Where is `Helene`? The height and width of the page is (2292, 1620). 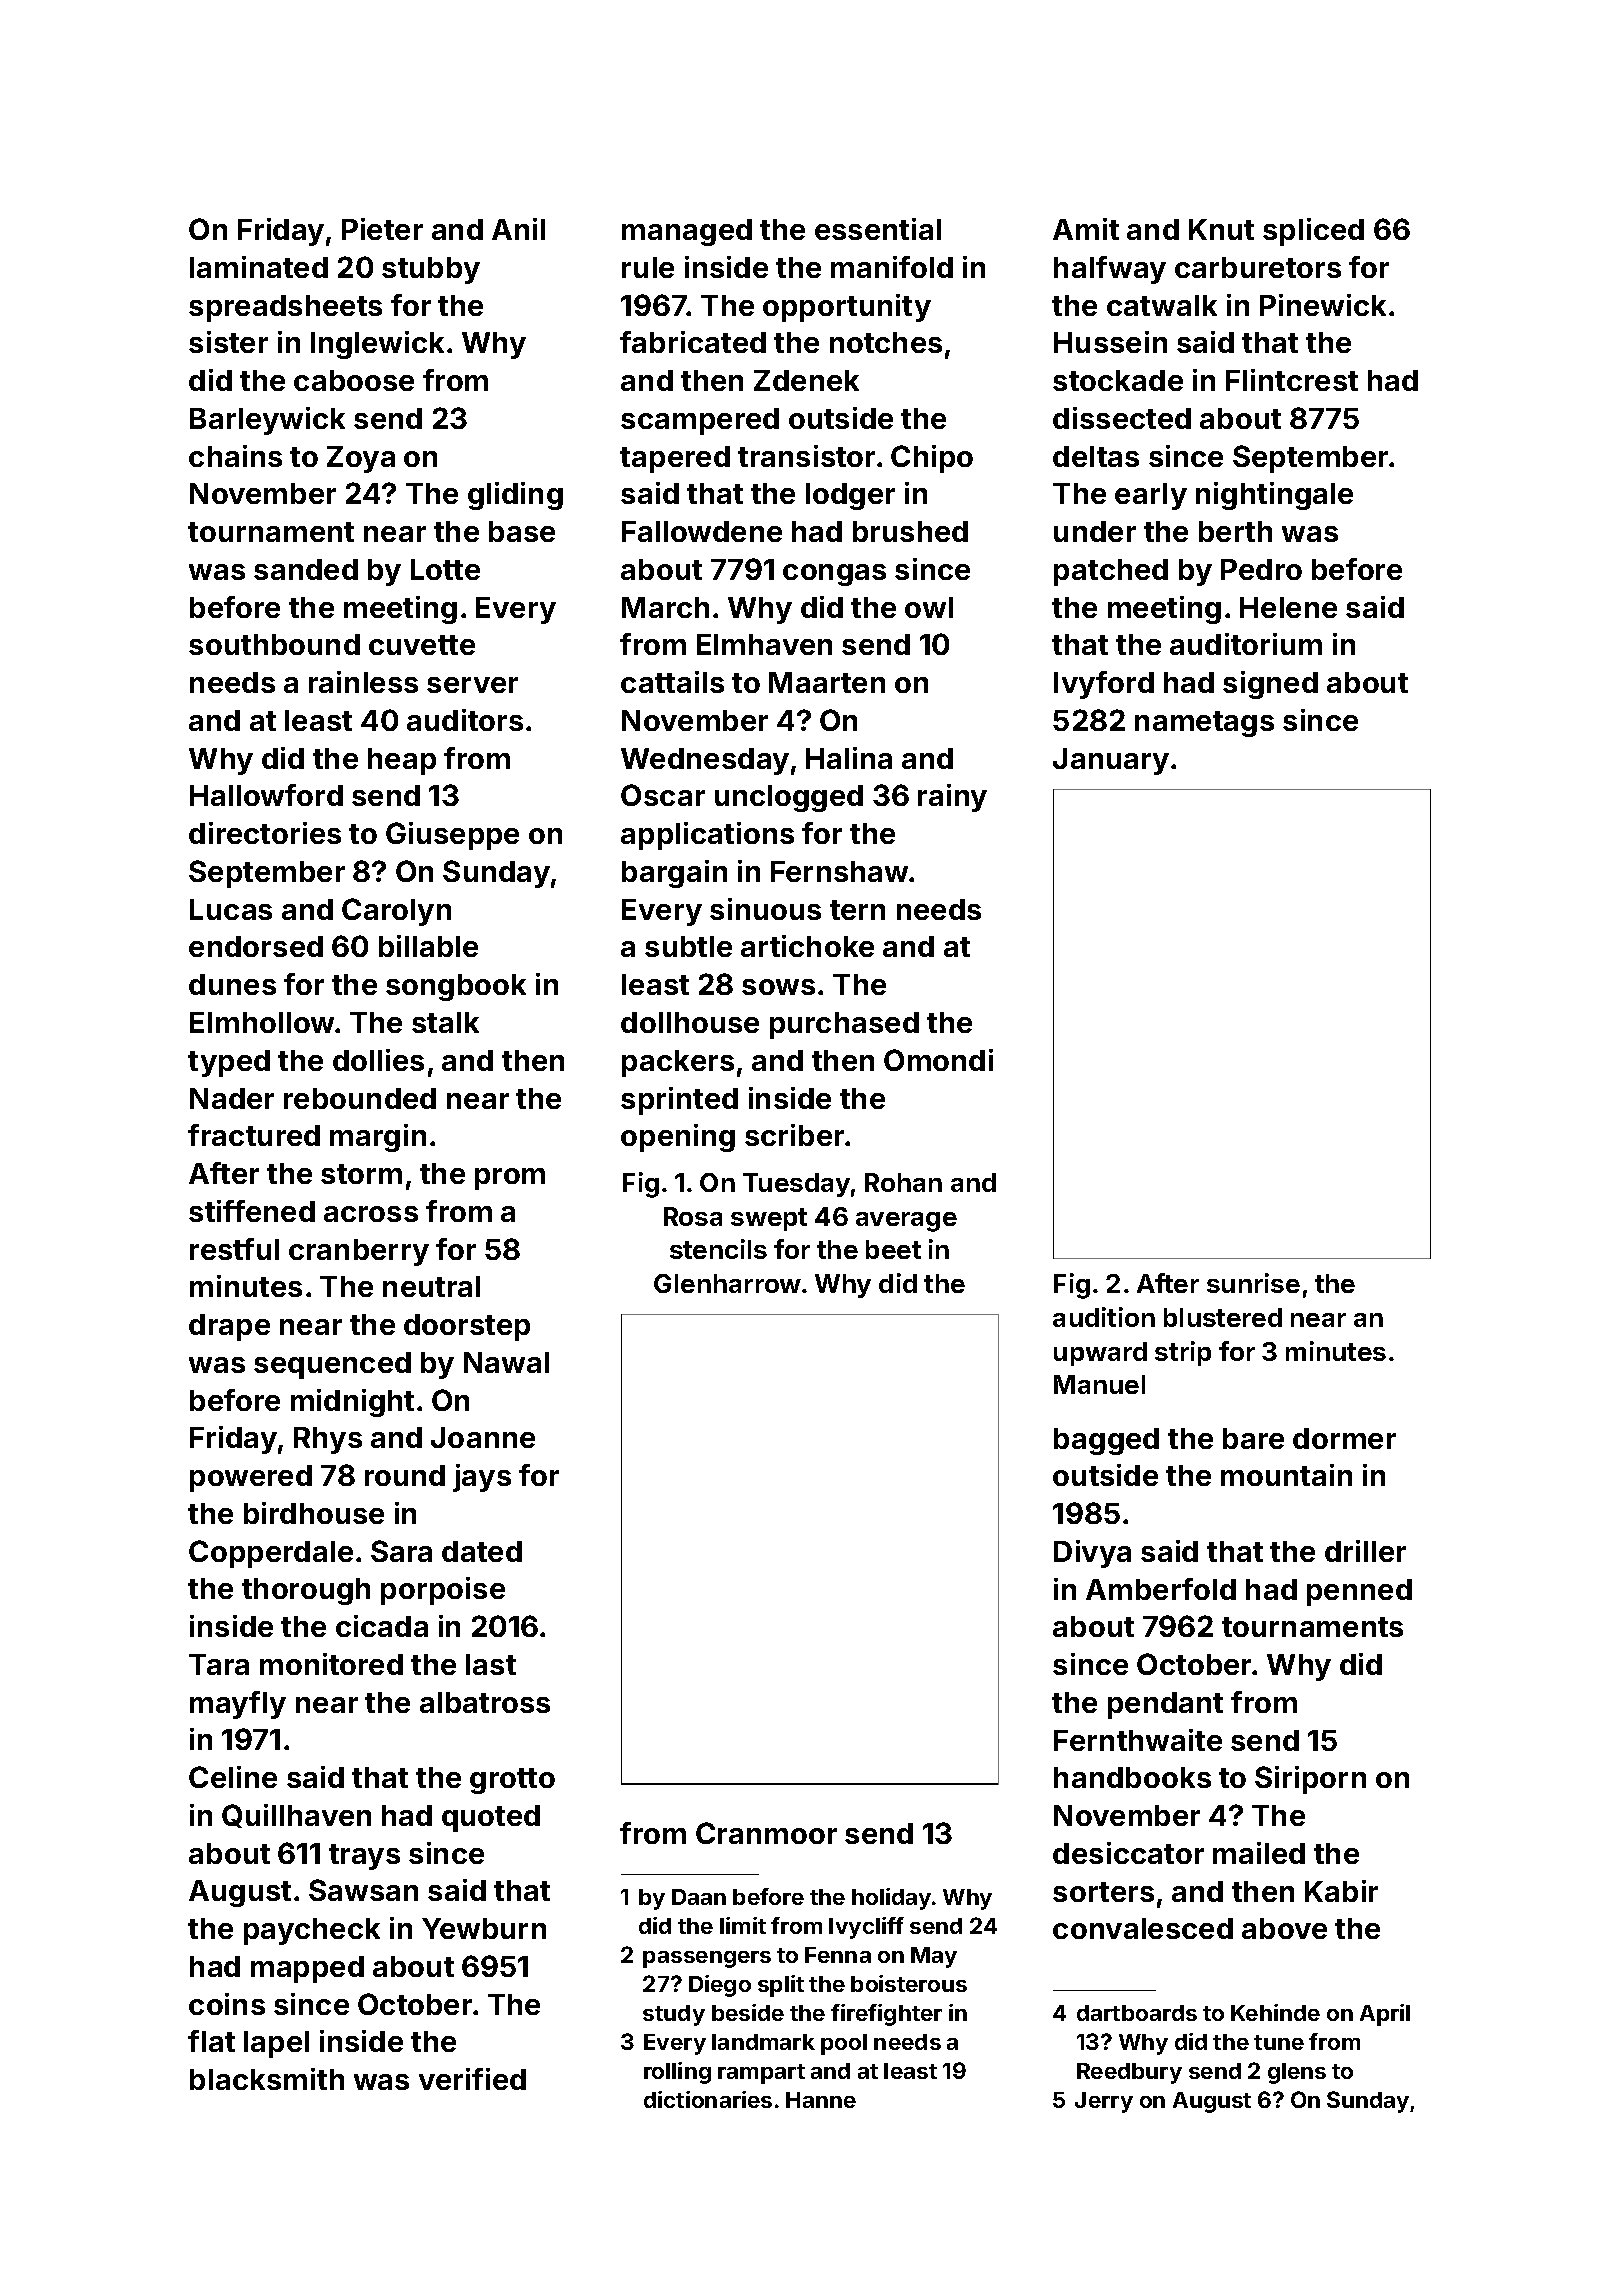
Helene is located at coordinates (1288, 607).
